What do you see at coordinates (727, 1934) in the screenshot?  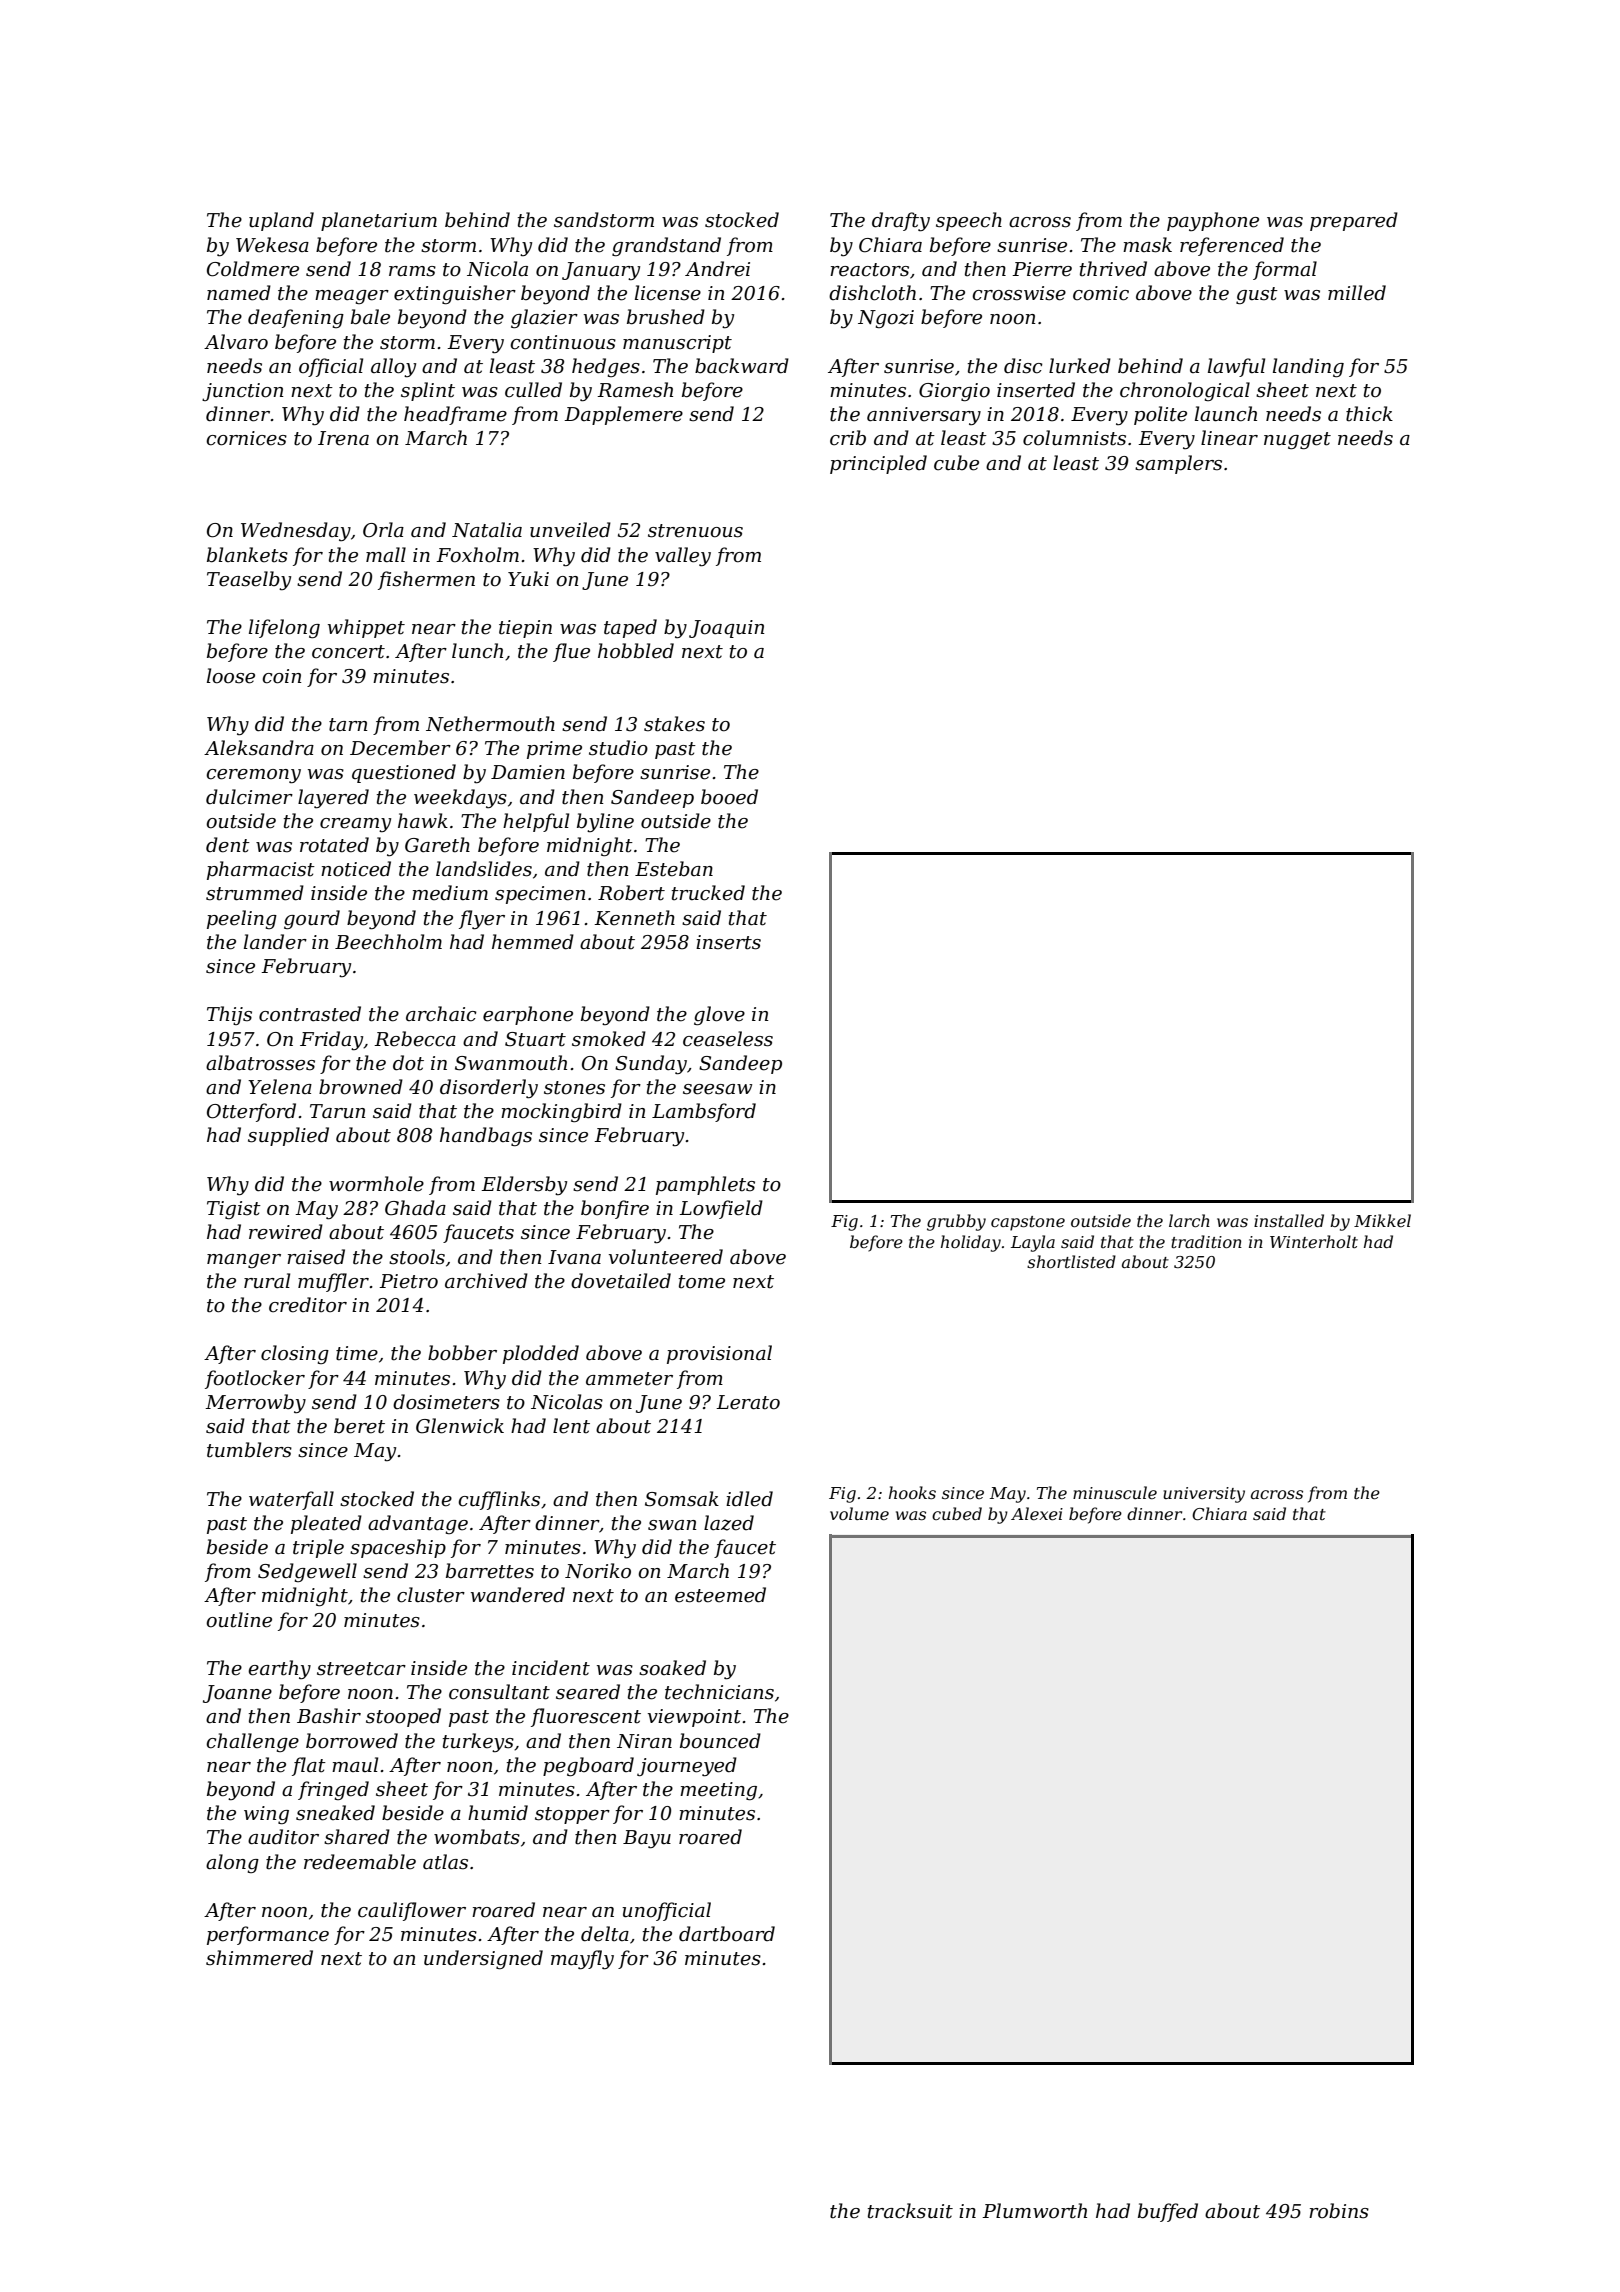 I see `dartboard` at bounding box center [727, 1934].
